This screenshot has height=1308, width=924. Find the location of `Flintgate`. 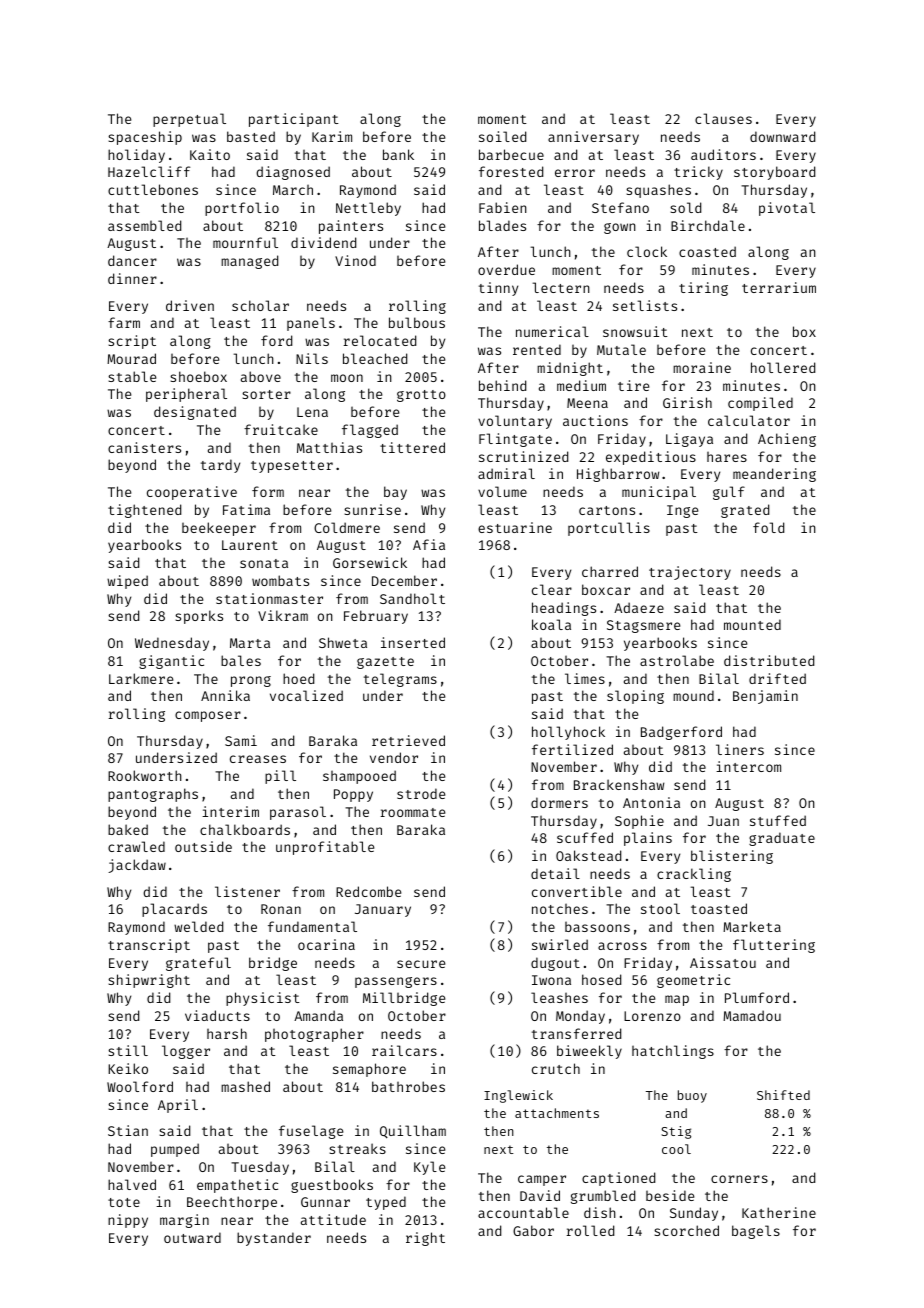

Flintgate is located at coordinates (515, 440).
